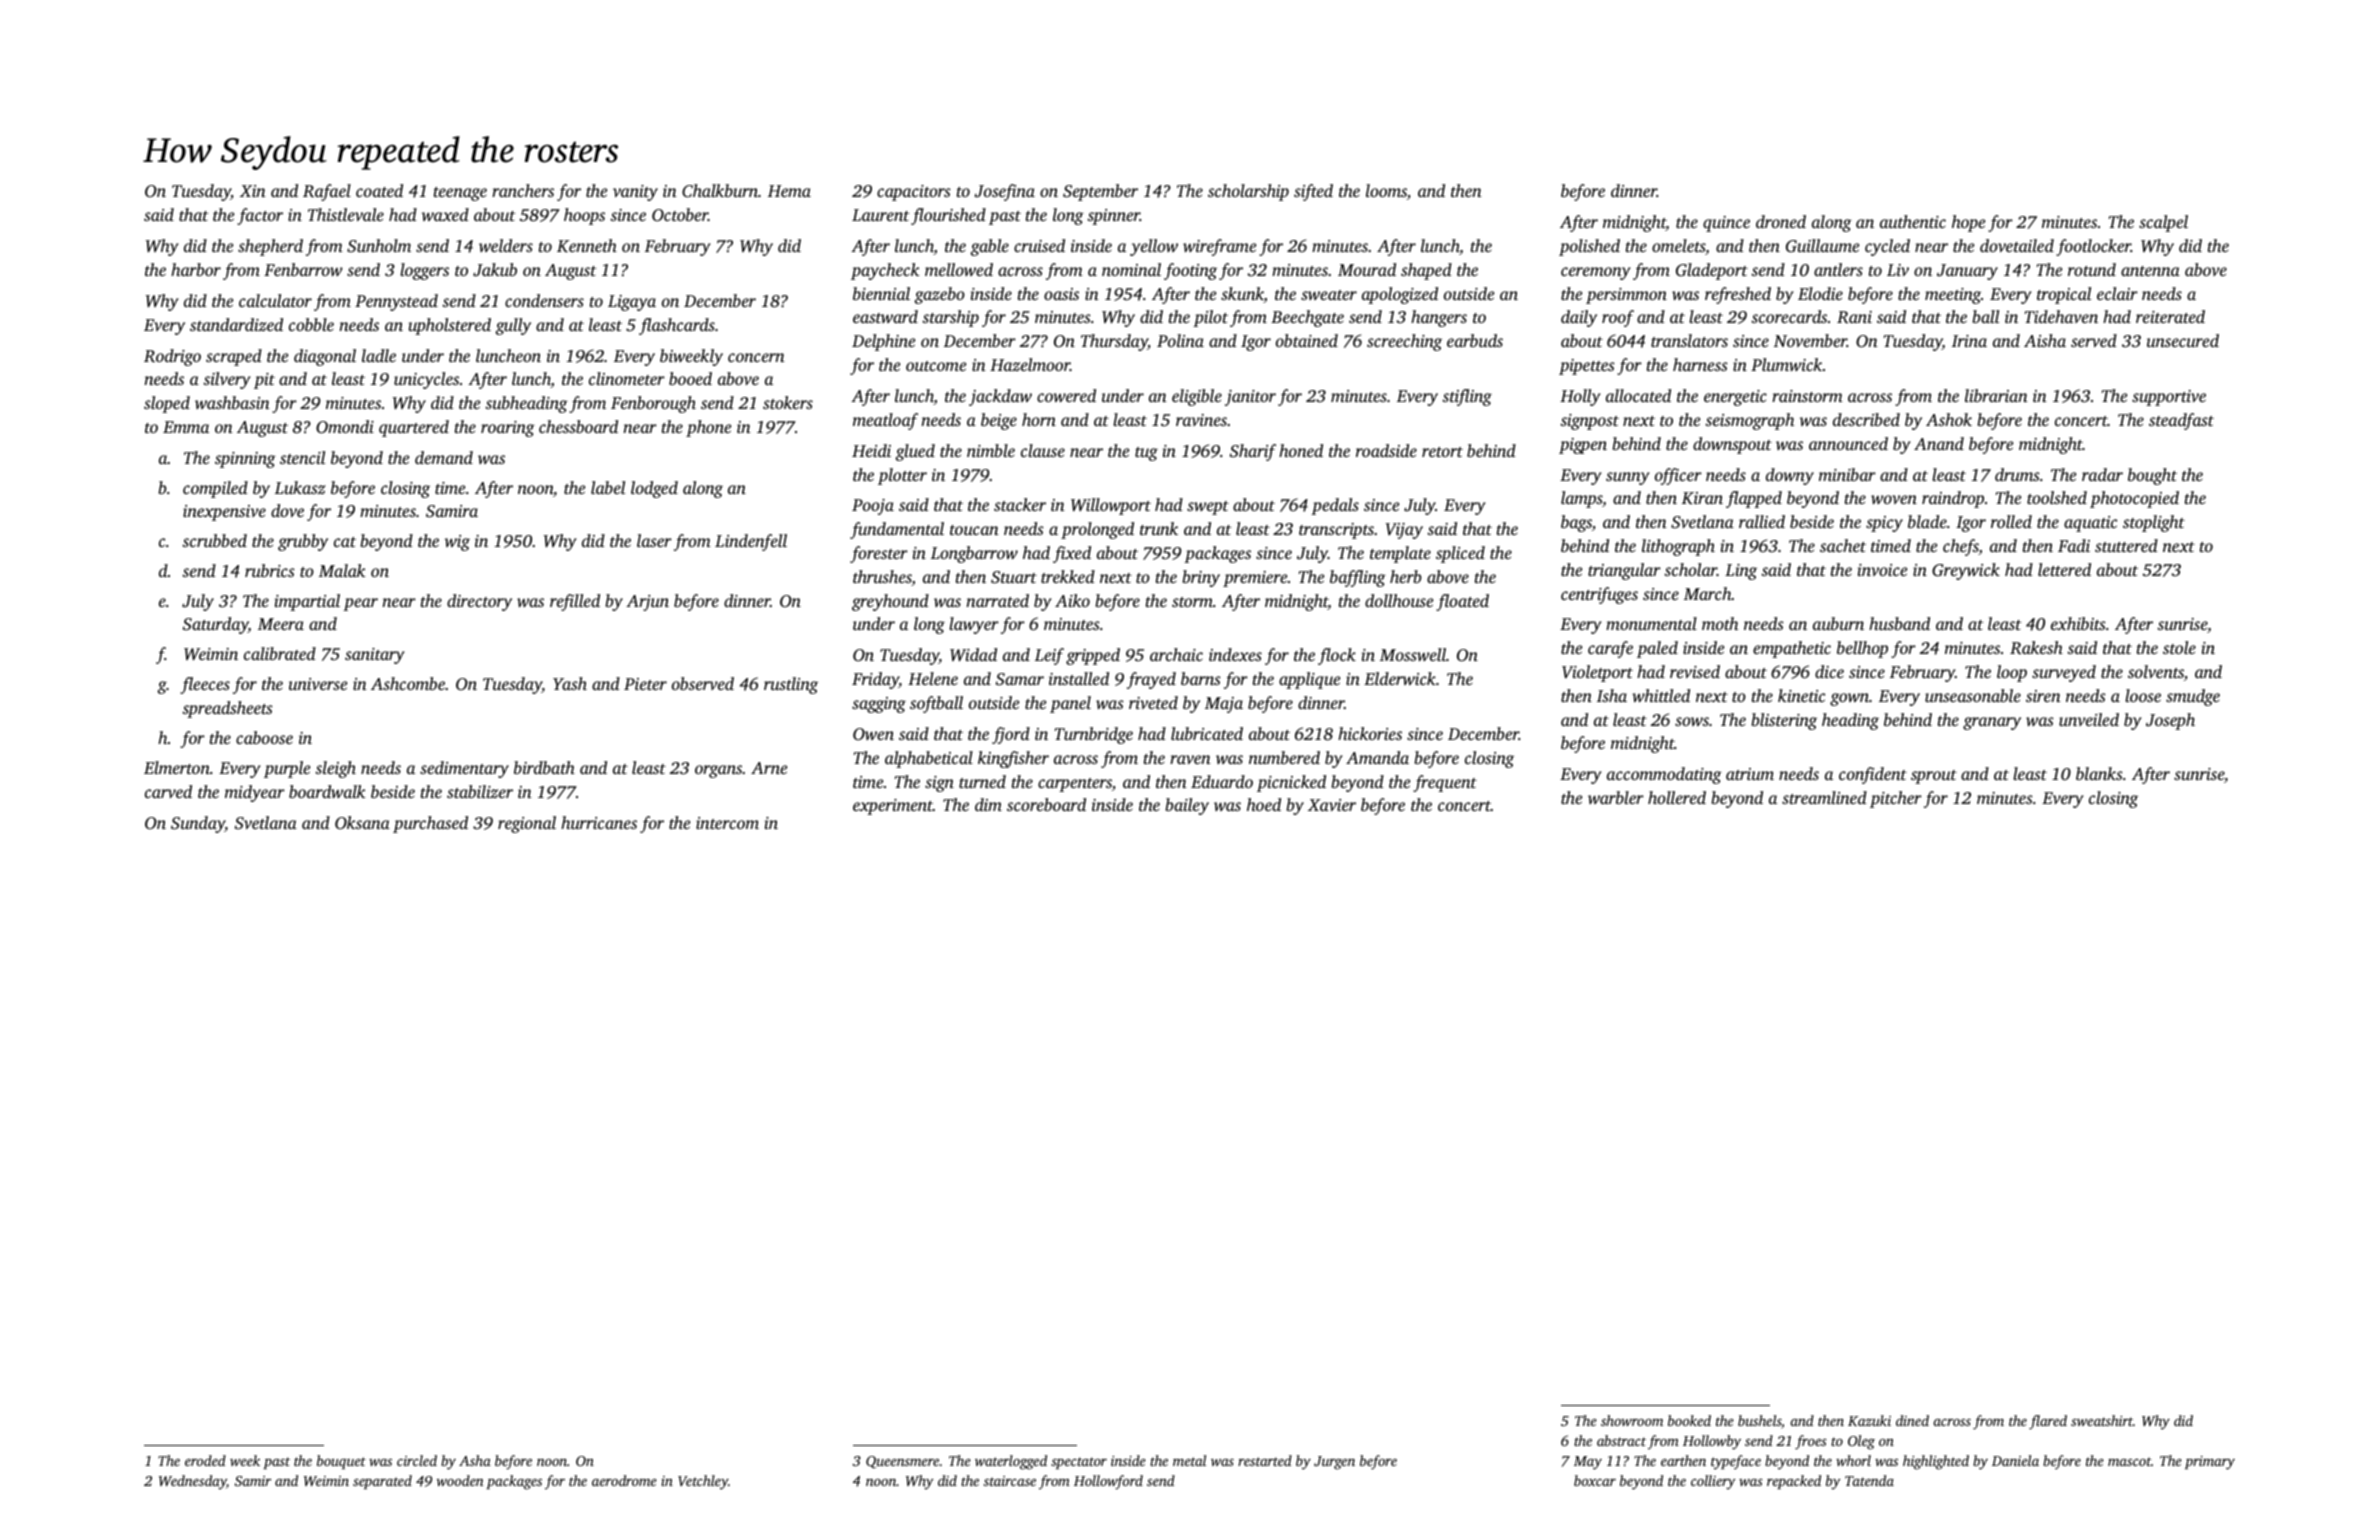 The height and width of the screenshot is (1540, 2380). Describe the element at coordinates (1046, 804) in the screenshot. I see `scoreboard` at that location.
